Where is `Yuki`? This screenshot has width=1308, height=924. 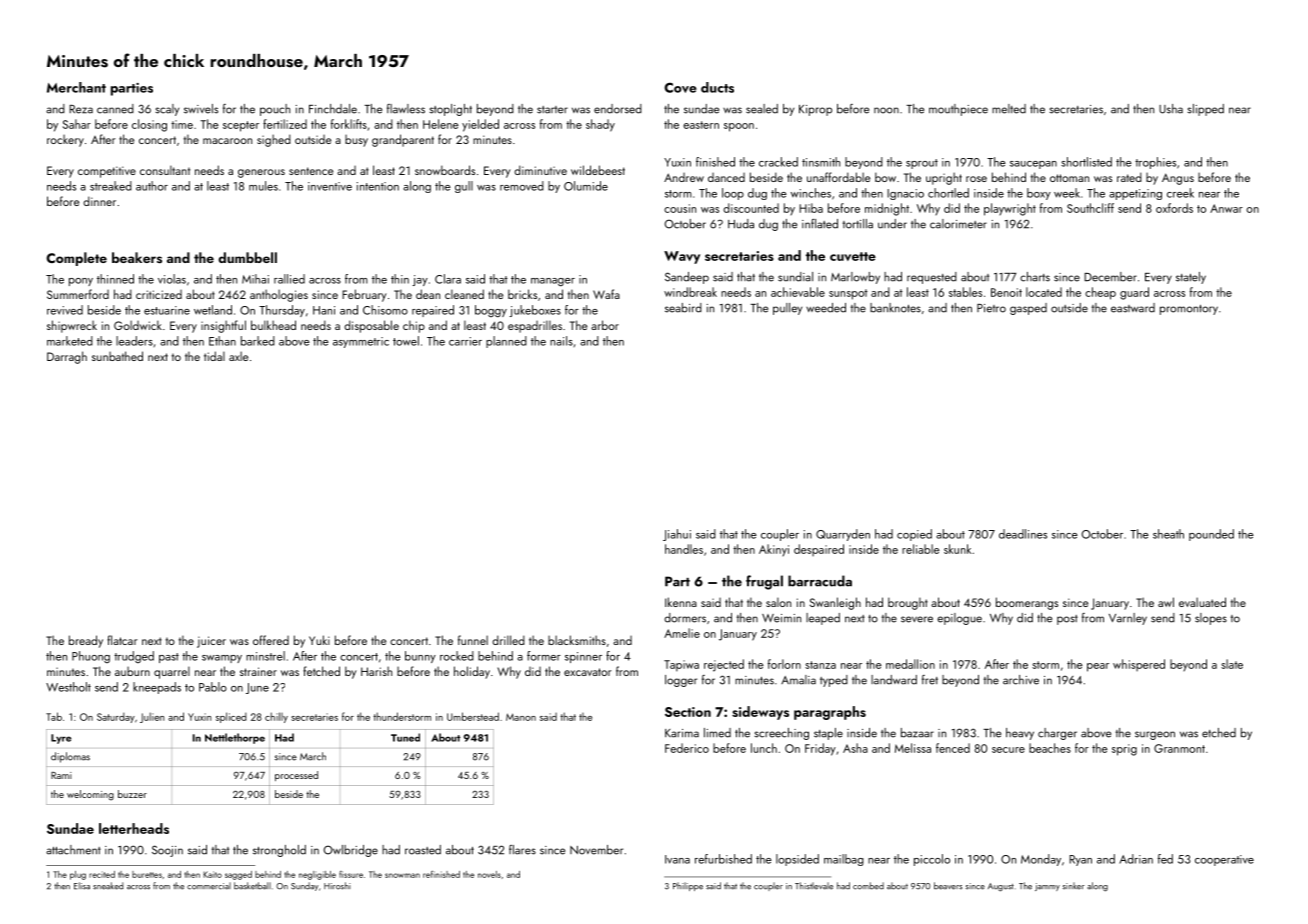 Yuki is located at coordinates (319, 640).
